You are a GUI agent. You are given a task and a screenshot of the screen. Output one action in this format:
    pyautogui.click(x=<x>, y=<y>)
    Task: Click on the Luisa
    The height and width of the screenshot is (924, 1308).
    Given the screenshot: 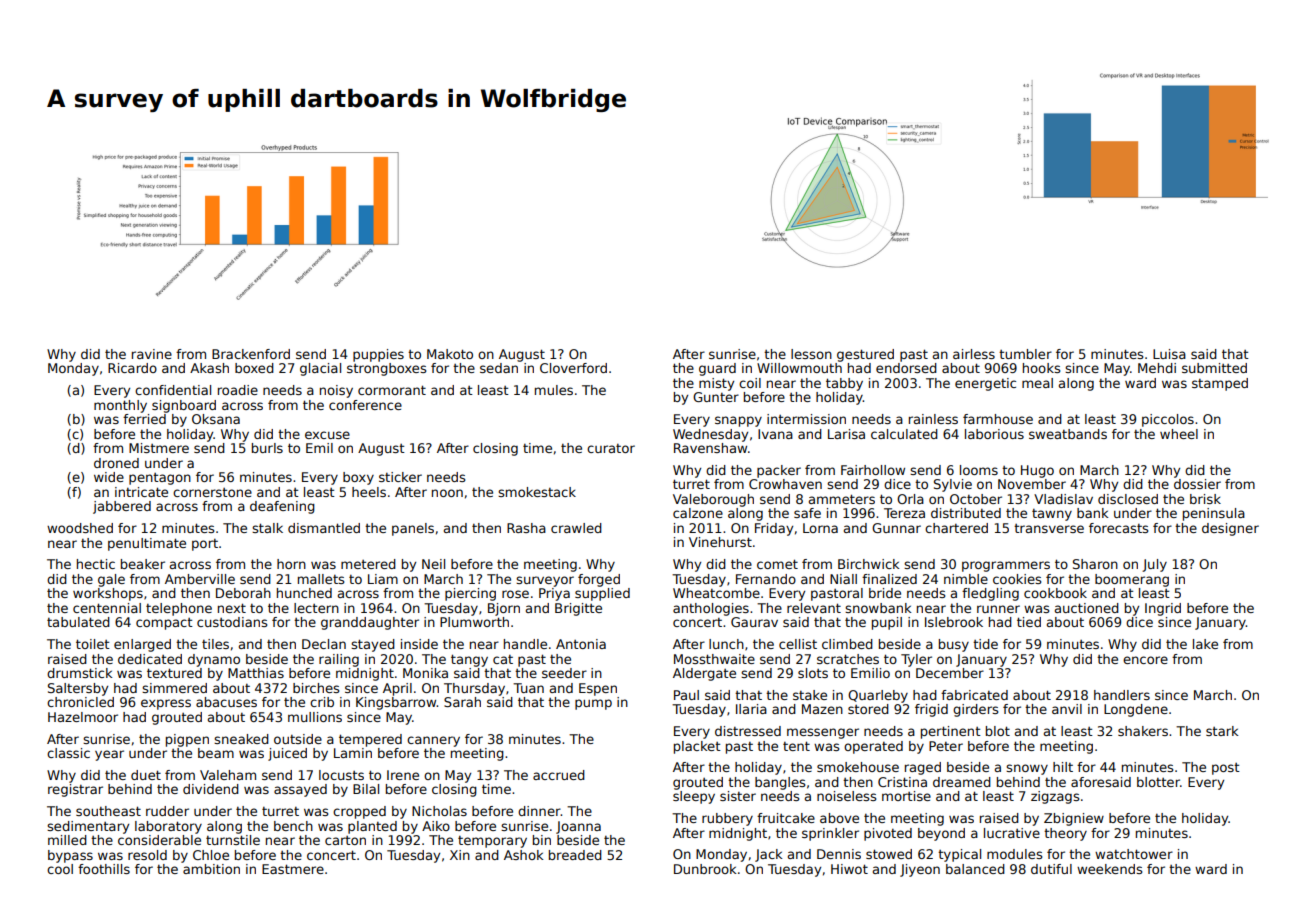 What is the action you would take?
    pyautogui.click(x=1169, y=354)
